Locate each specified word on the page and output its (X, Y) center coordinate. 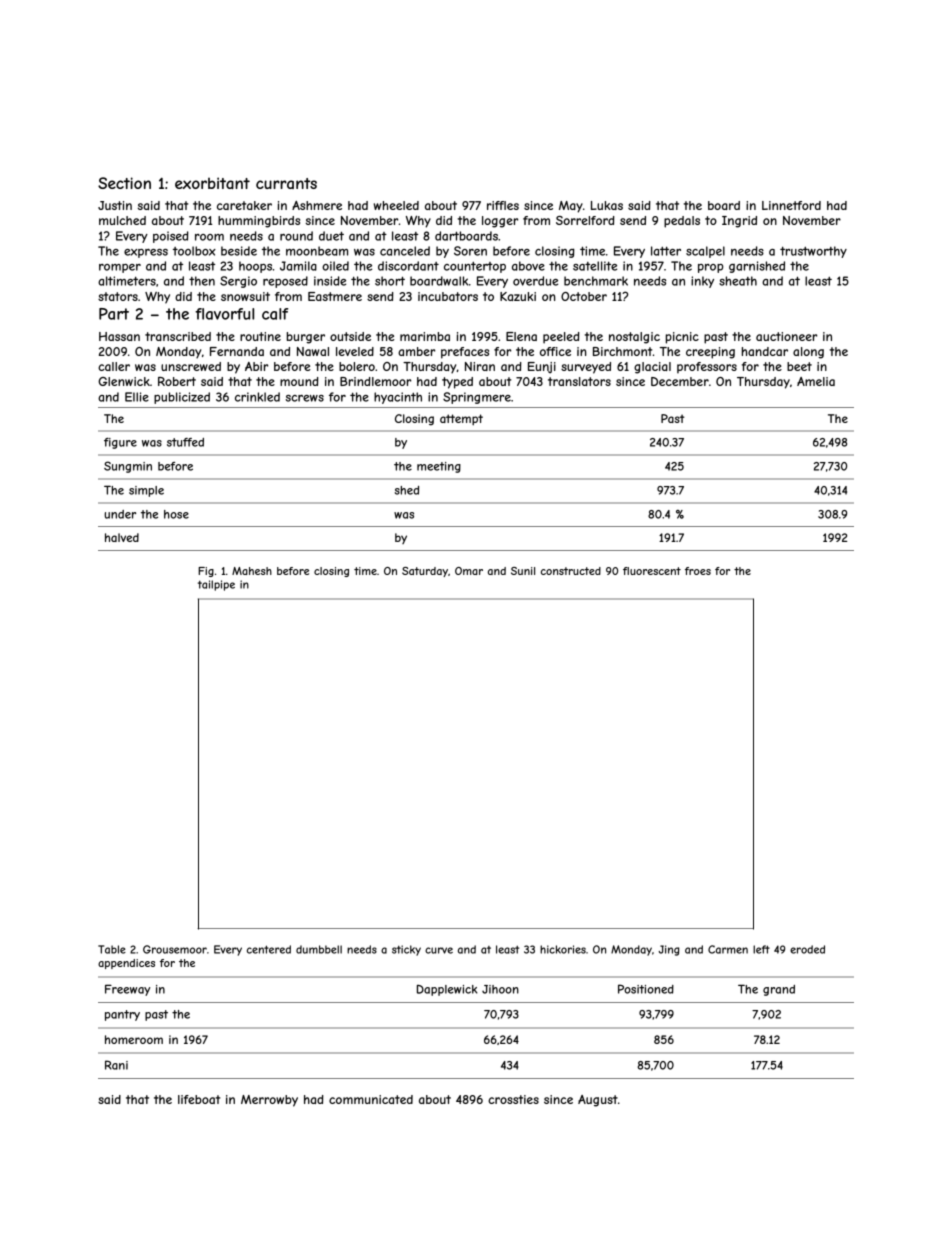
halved (122, 537)
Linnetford (791, 205)
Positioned (646, 989)
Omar (469, 571)
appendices (126, 964)
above (528, 266)
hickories (563, 949)
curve (439, 950)
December (680, 381)
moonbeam (317, 251)
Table (112, 949)
